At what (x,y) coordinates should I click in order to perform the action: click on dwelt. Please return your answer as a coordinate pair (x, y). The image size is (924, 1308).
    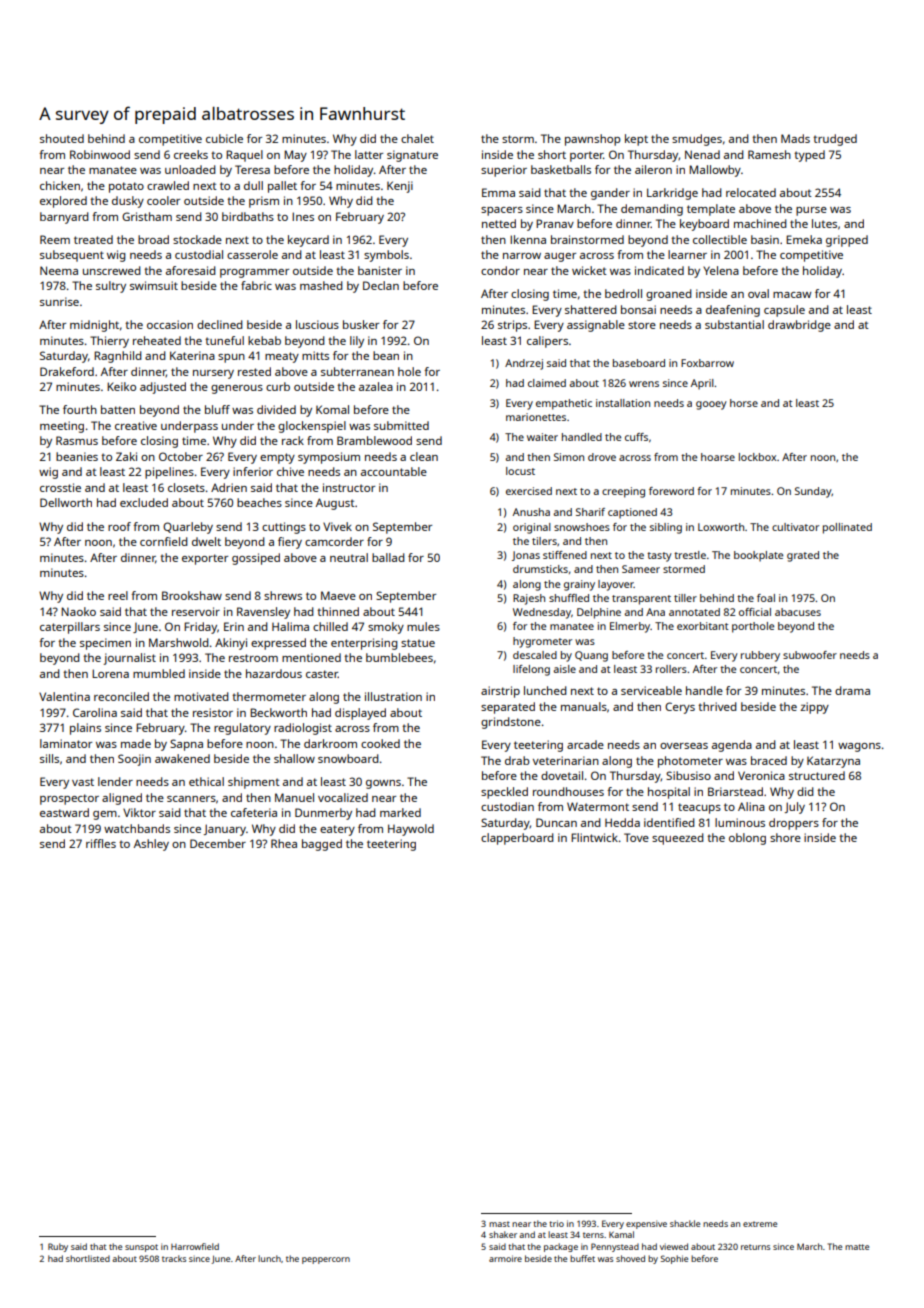
    Looking at the image, I should click on (206, 541).
